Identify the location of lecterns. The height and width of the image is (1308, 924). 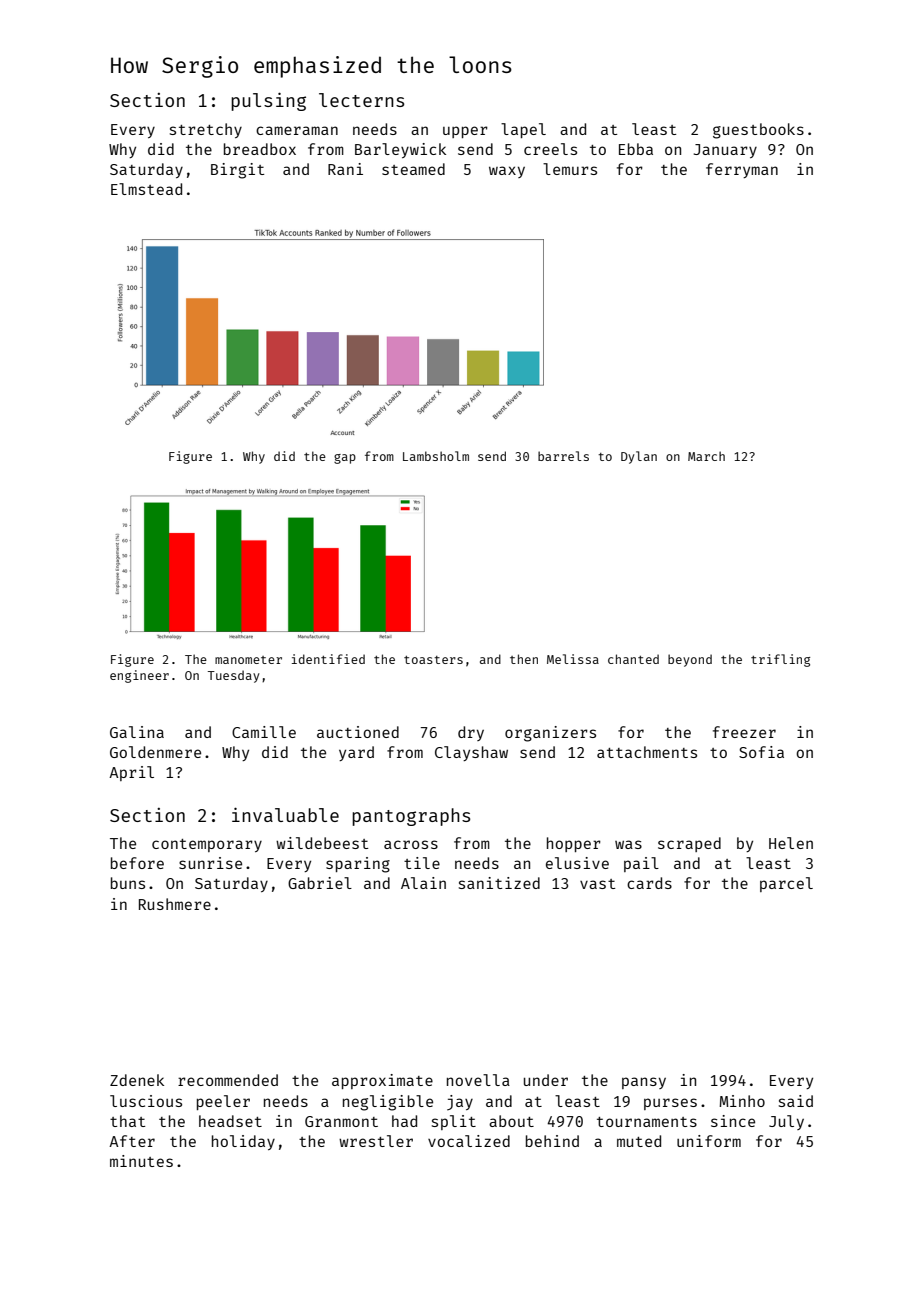
(361, 100).
